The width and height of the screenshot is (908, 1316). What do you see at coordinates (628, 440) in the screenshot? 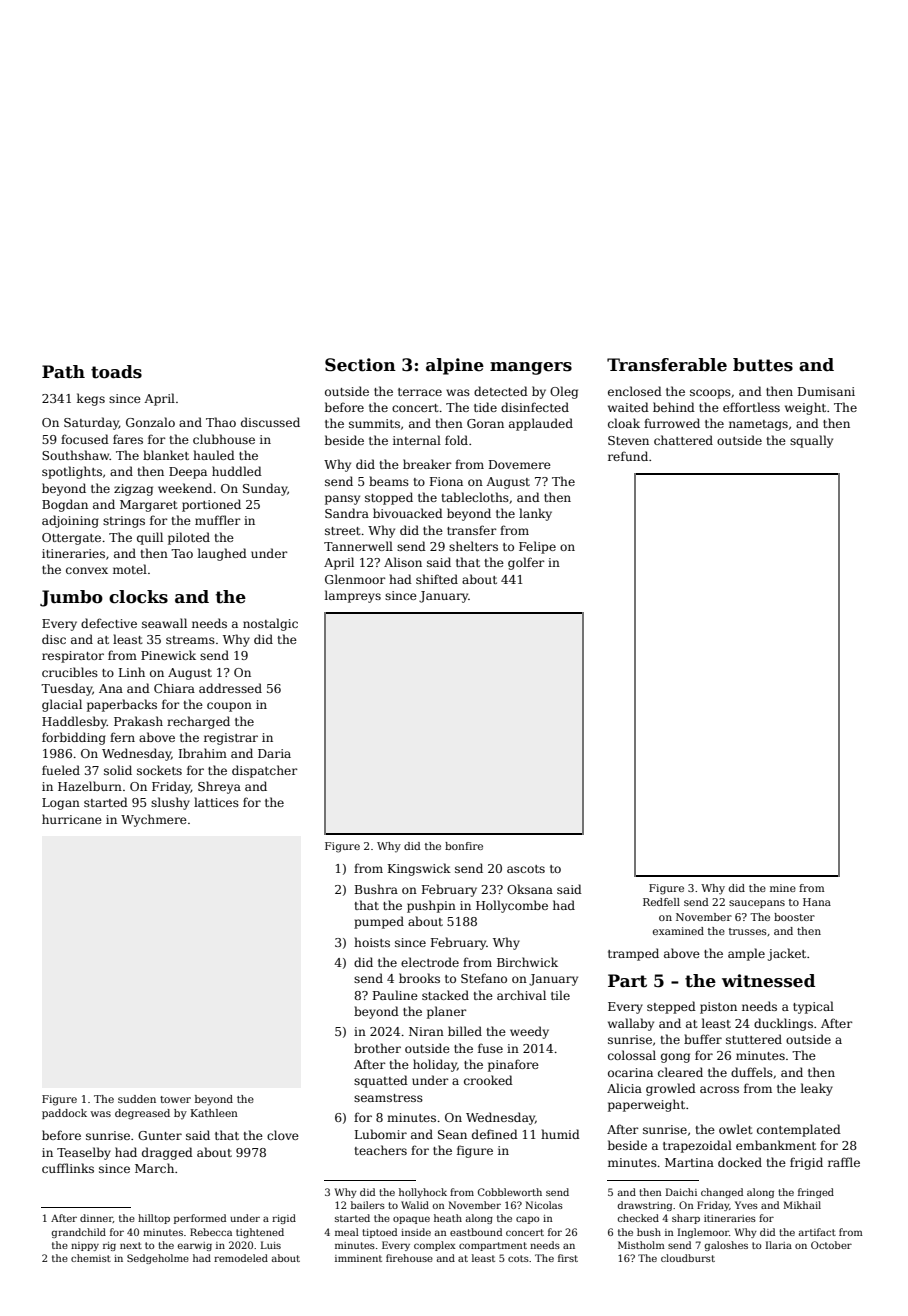
I see `Steven` at bounding box center [628, 440].
